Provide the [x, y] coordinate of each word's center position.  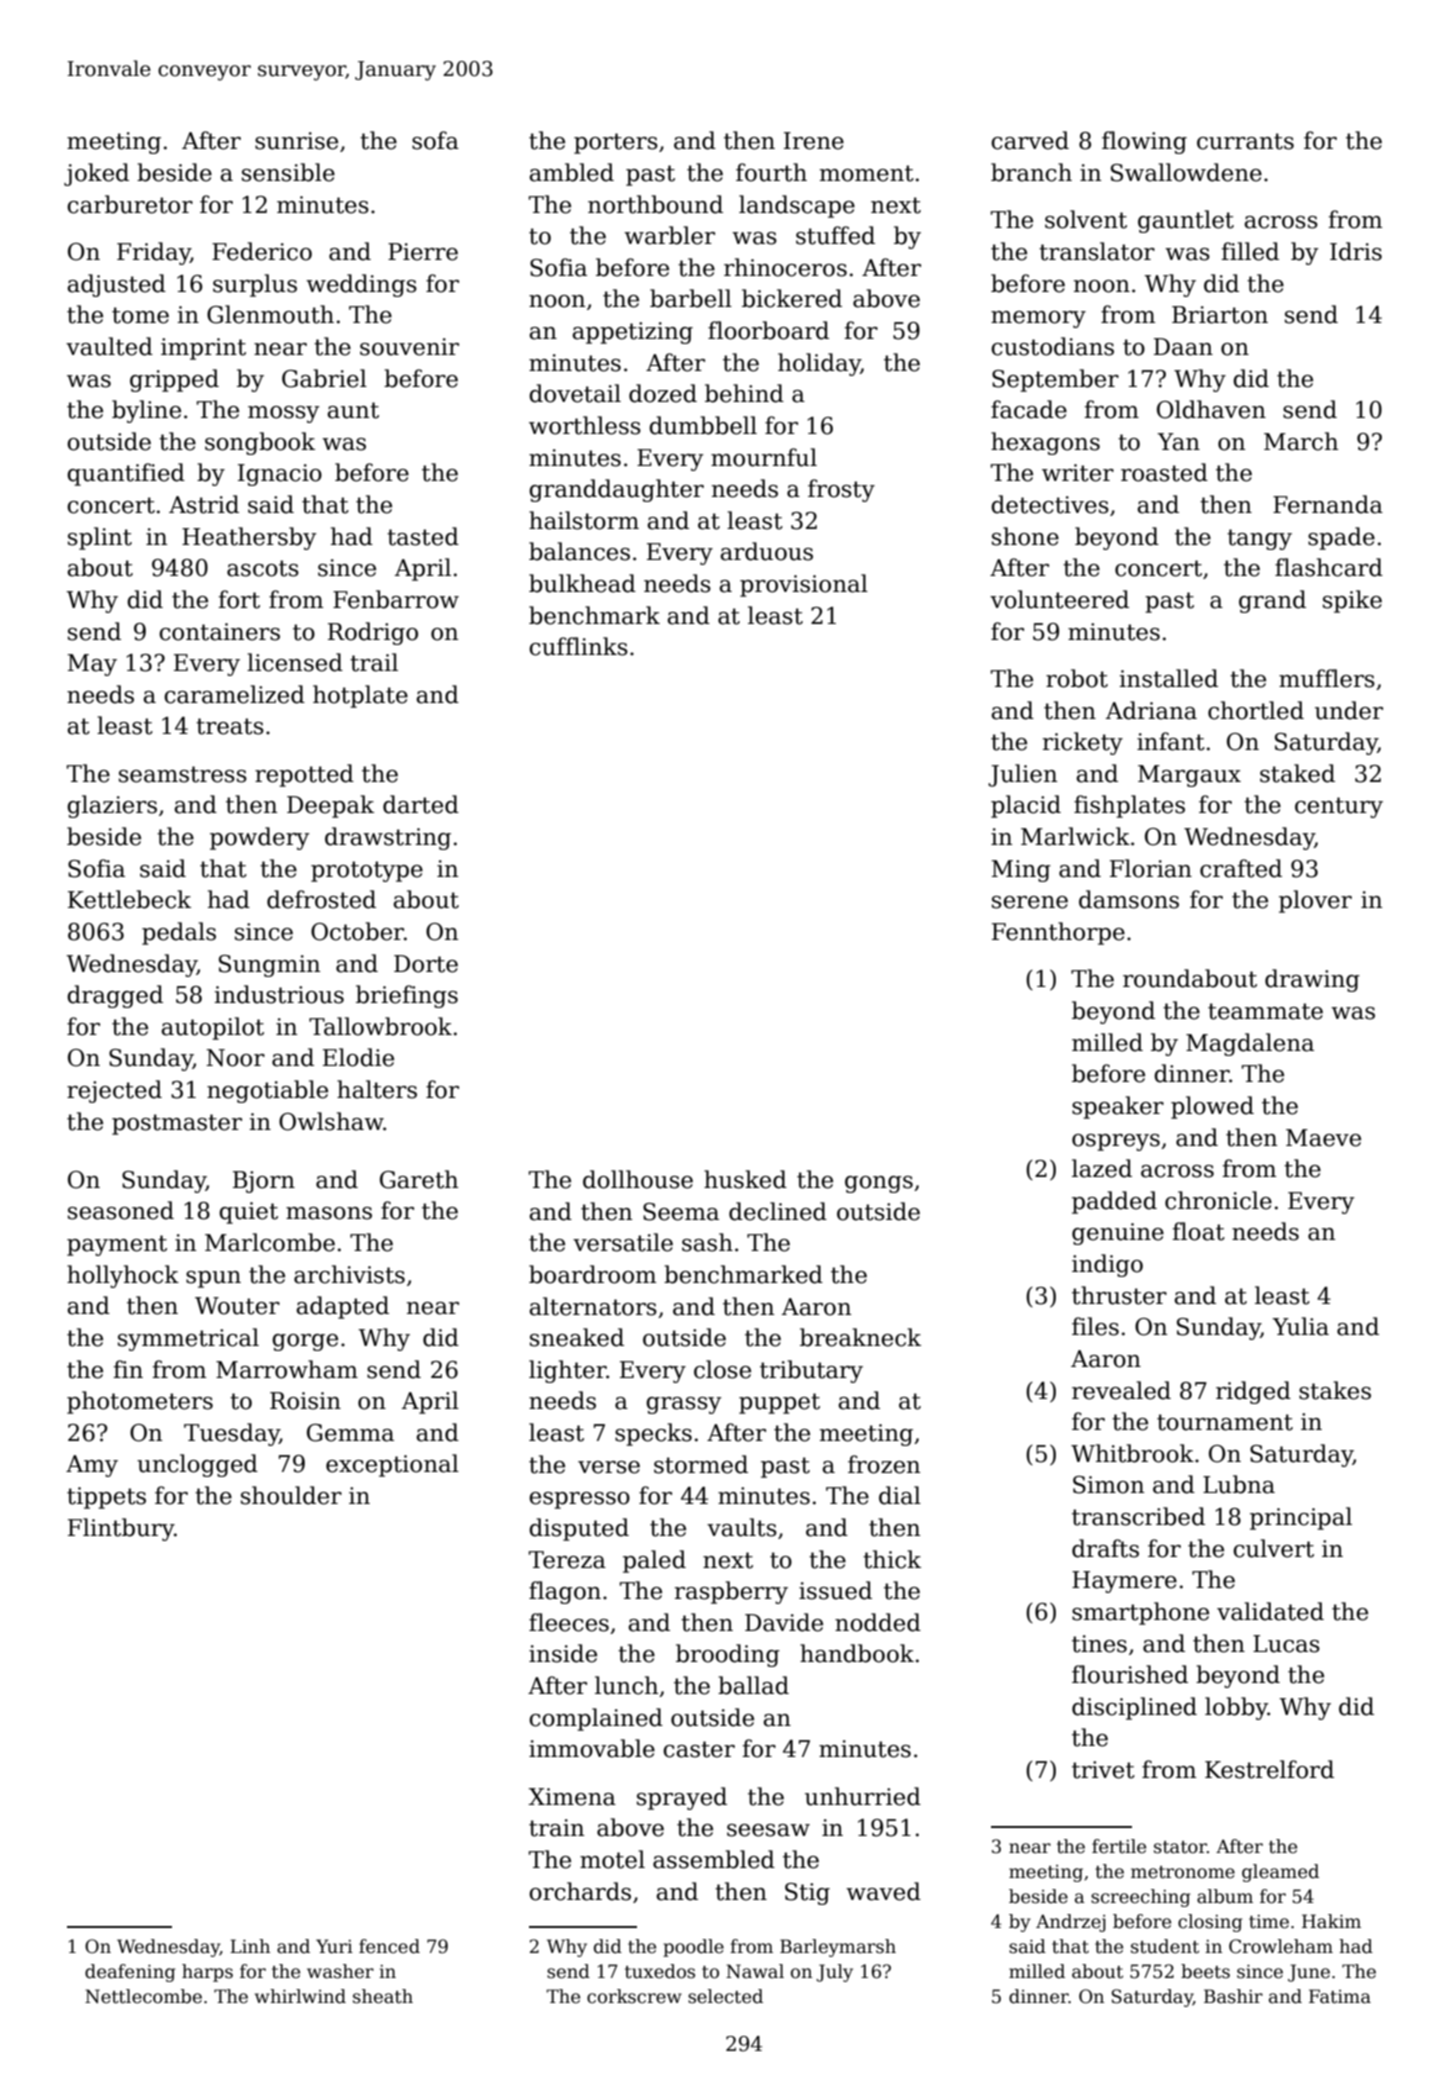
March [1301, 441]
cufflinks [578, 646]
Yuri [334, 1946]
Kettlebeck [129, 899]
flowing [1144, 142]
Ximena [572, 1797]
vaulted [109, 346]
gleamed [1280, 1873]
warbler [669, 235]
